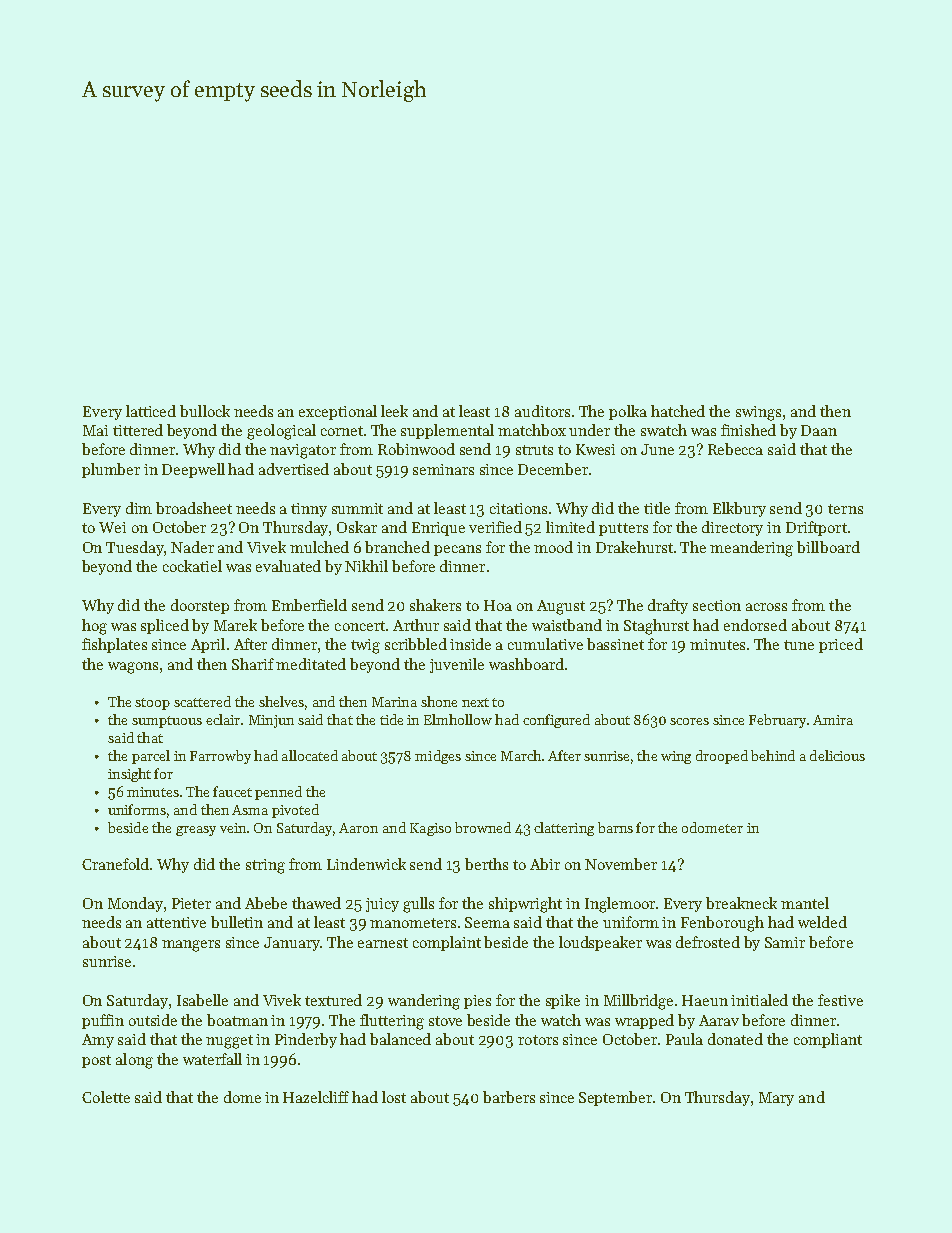 This image has height=1233, width=952. What do you see at coordinates (392, 1022) in the image?
I see `fluttering` at bounding box center [392, 1022].
